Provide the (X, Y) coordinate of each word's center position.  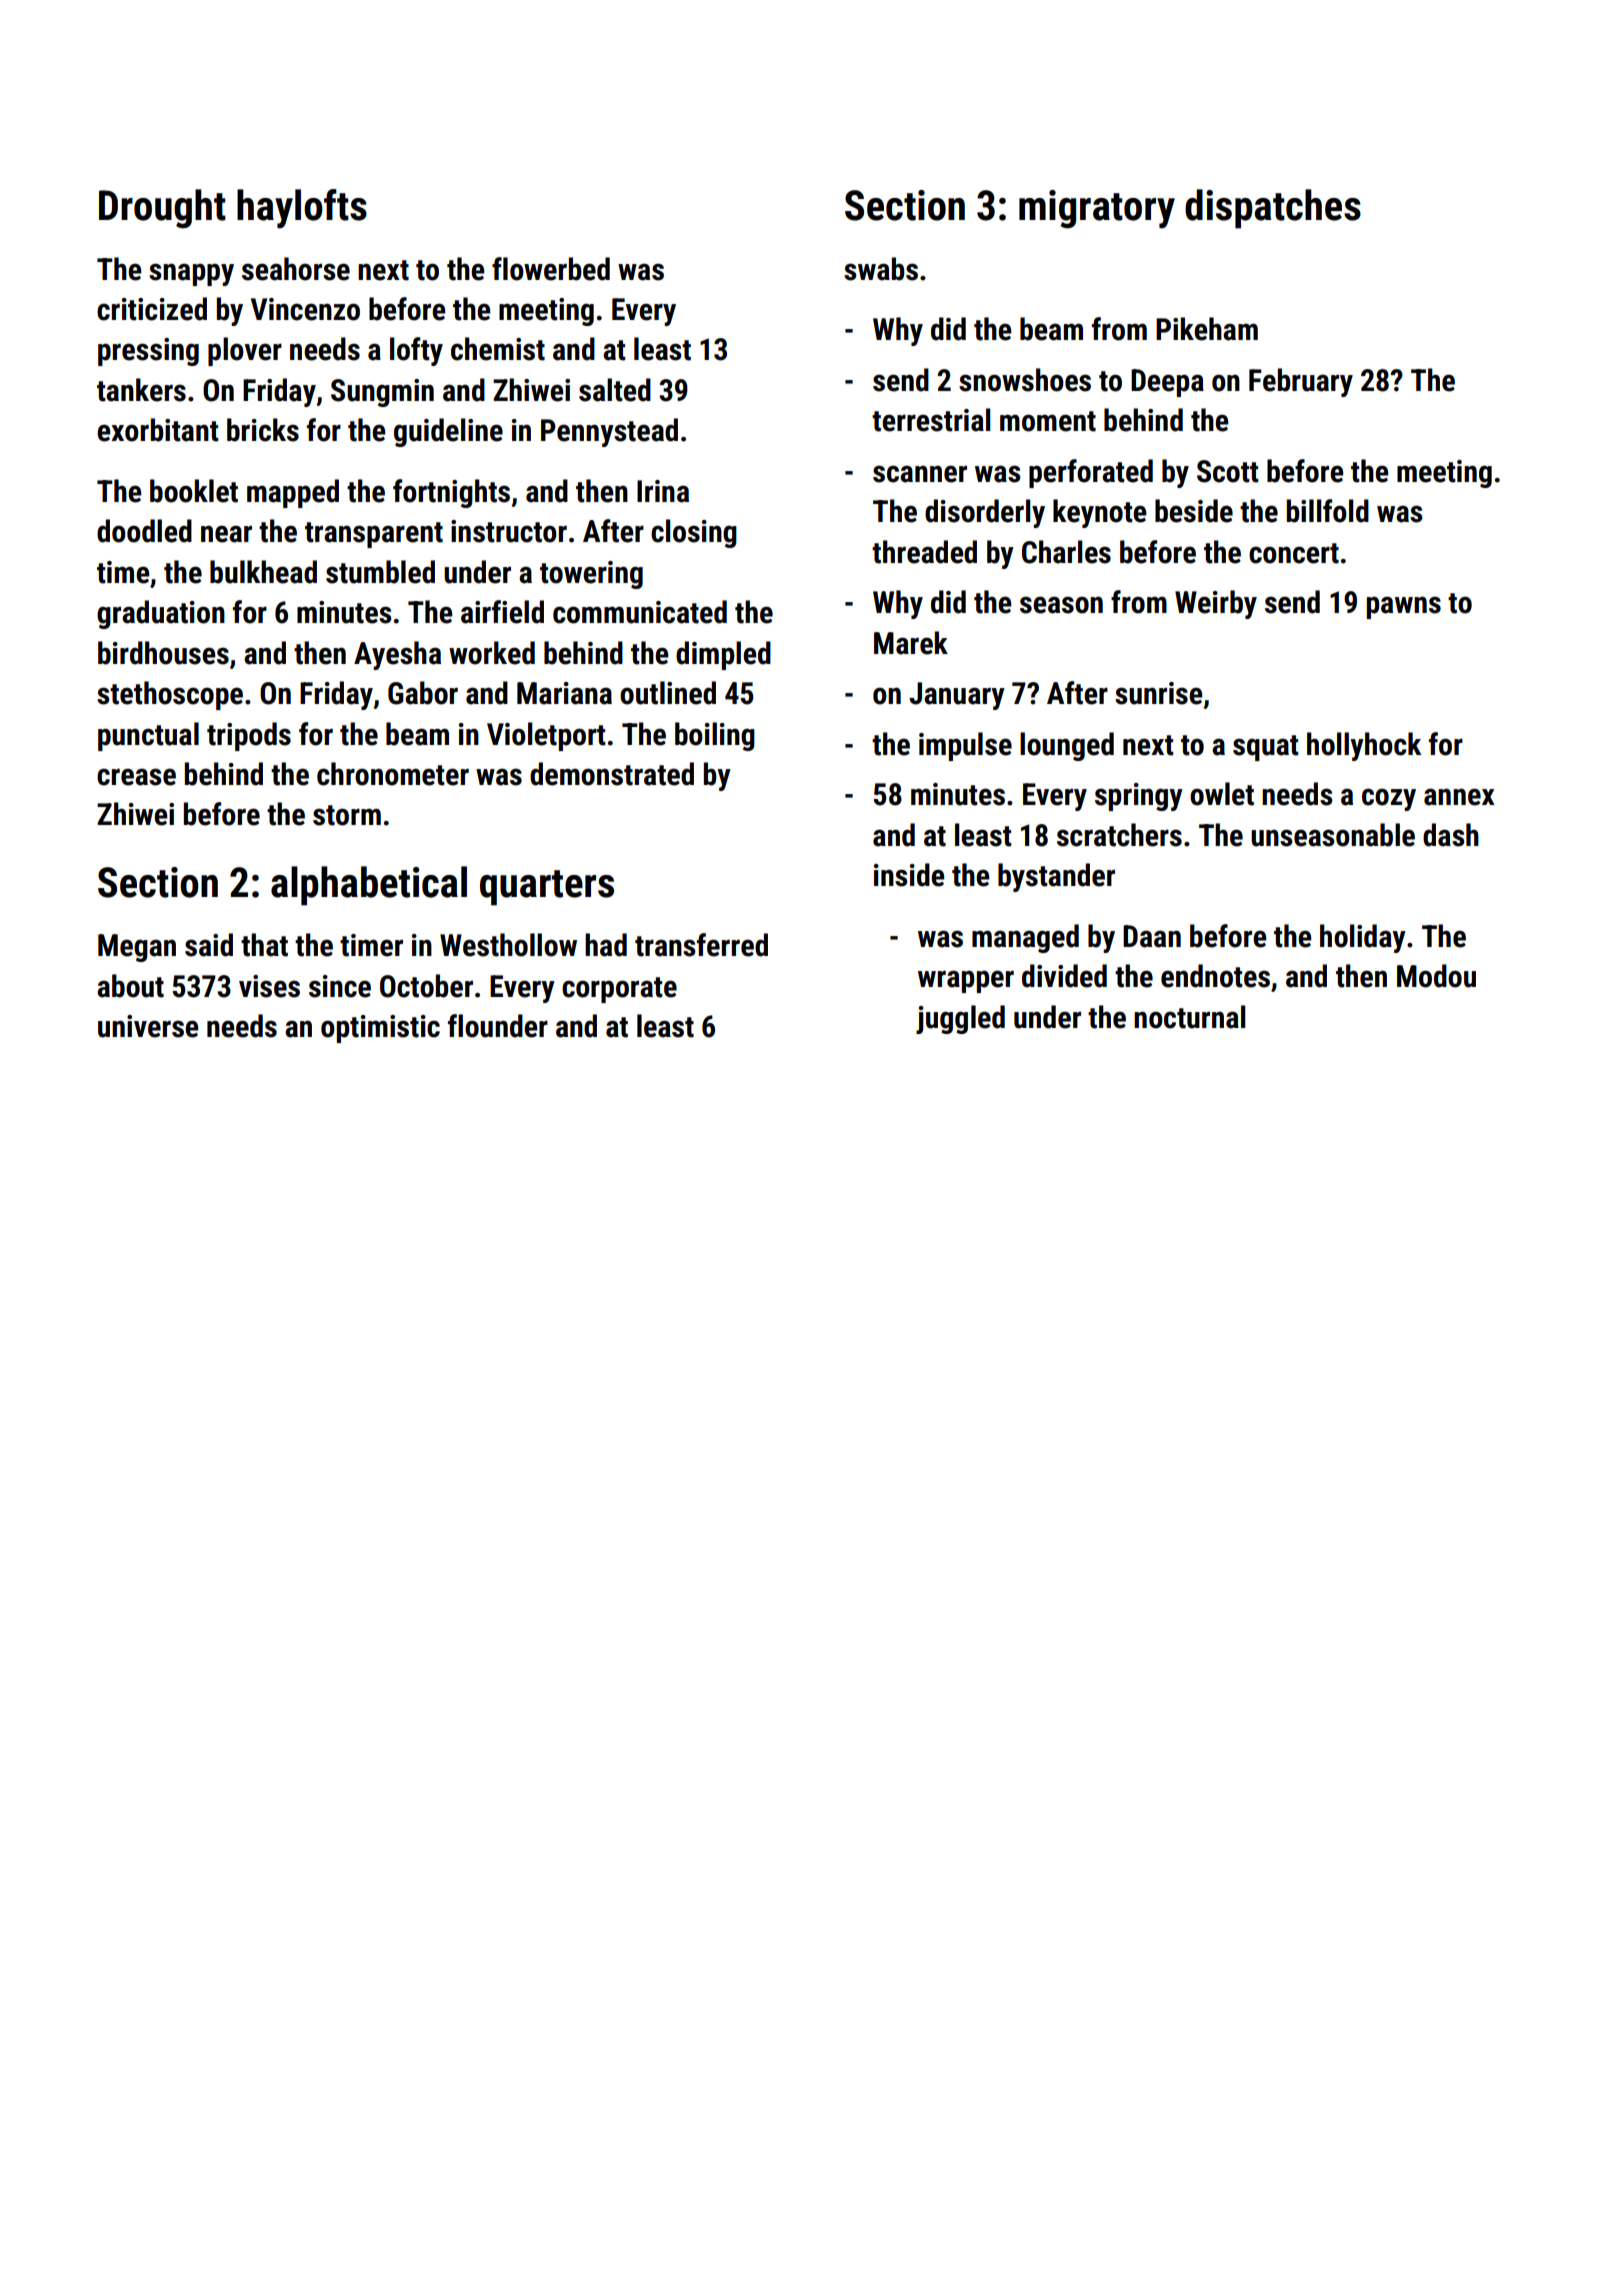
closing (694, 533)
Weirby (1216, 604)
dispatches (1273, 209)
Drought (162, 209)
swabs (881, 269)
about (130, 986)
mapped (293, 493)
